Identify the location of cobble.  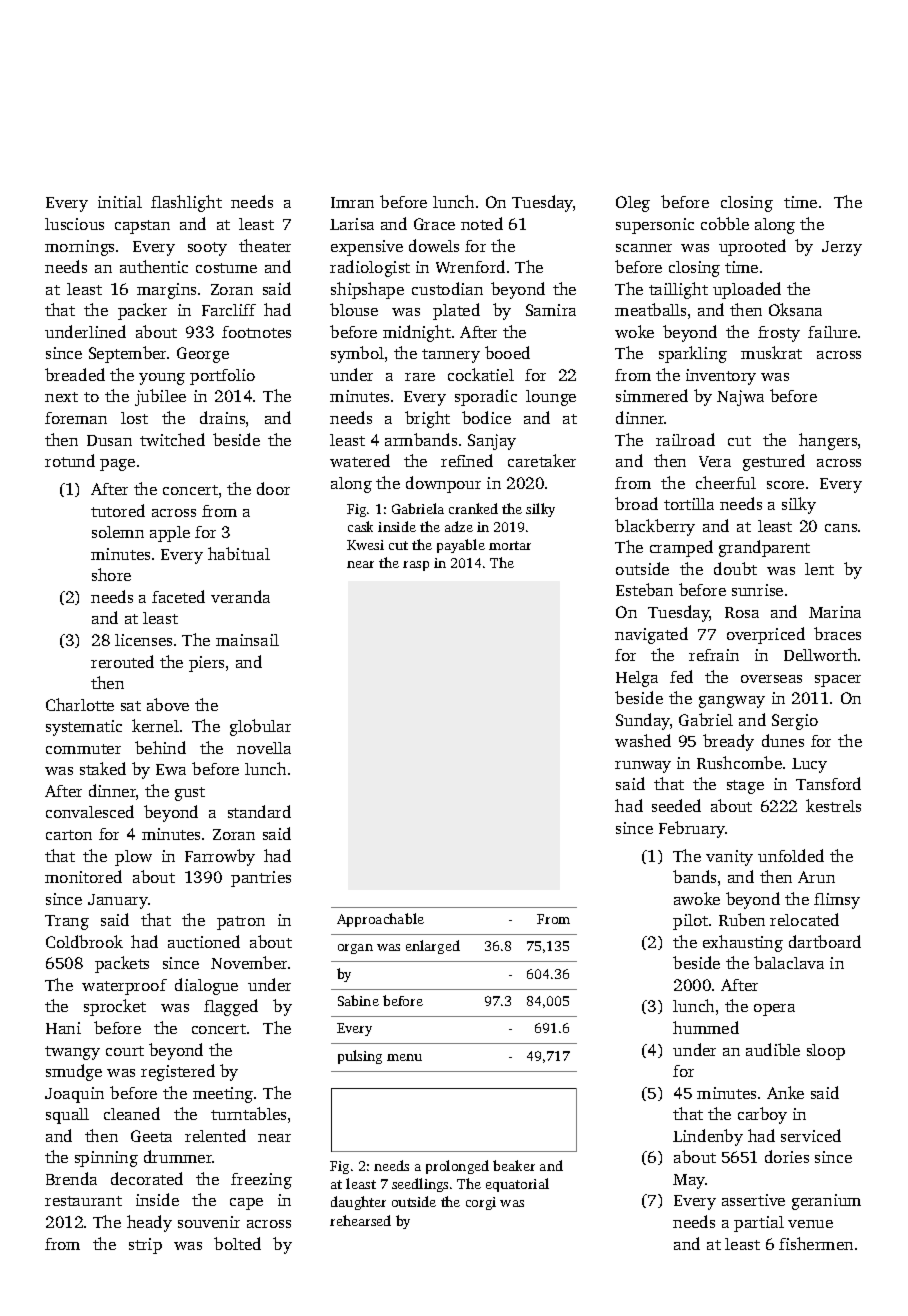
(725, 223).
